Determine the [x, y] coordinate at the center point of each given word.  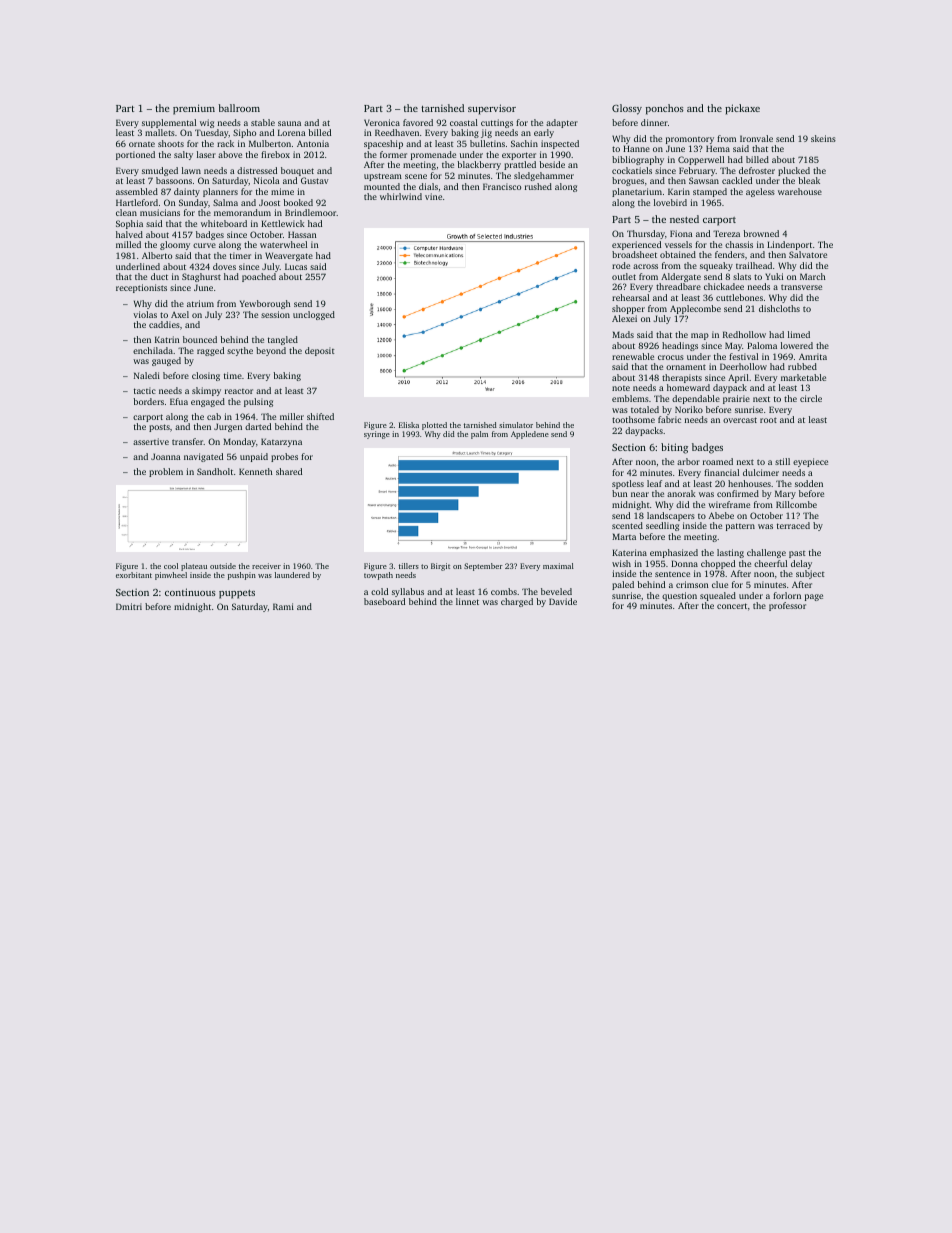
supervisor [492, 109]
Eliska [409, 425]
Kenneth [256, 471]
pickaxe [742, 109]
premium [194, 109]
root [768, 420]
